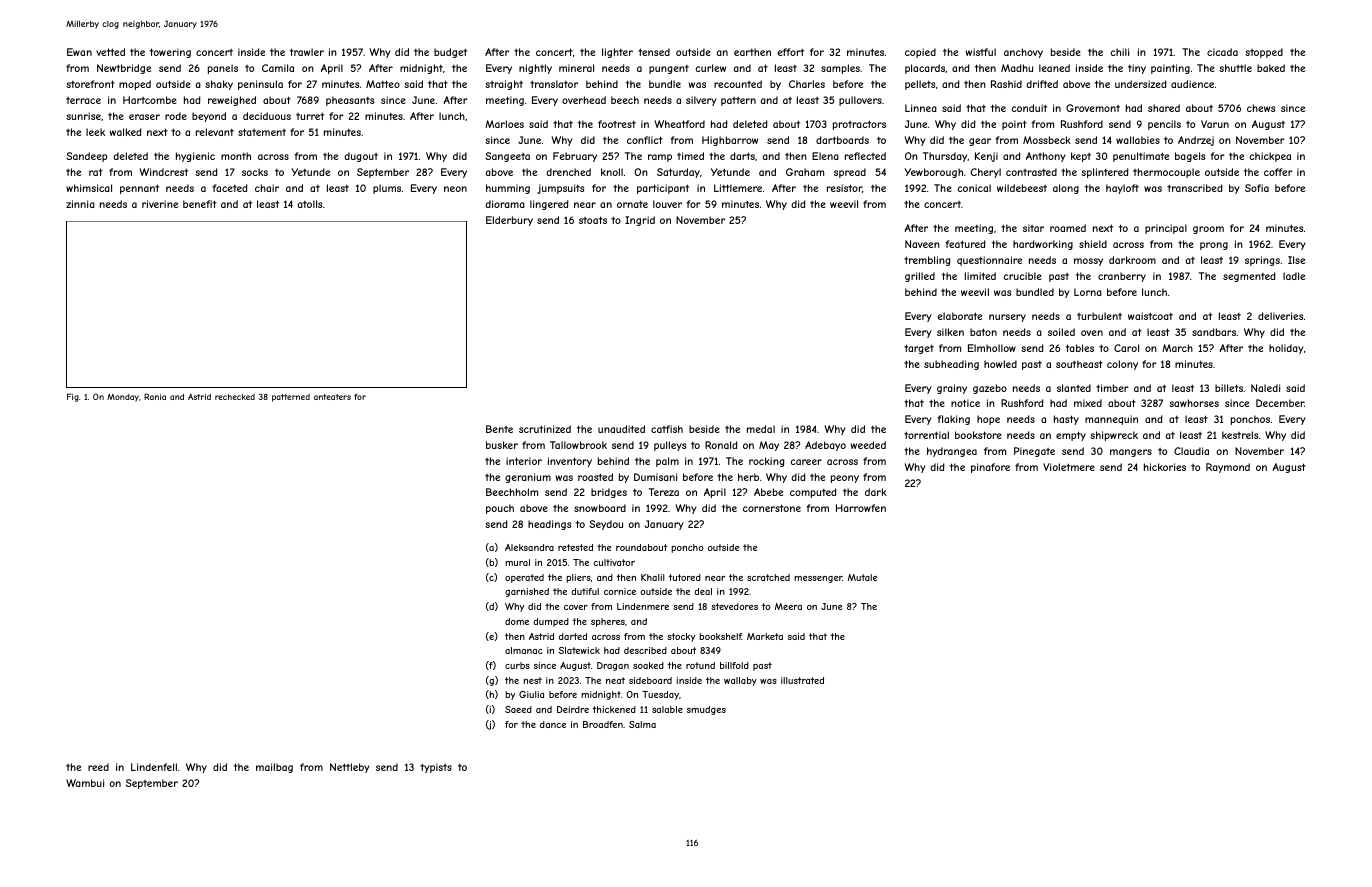 This screenshot has width=1372, height=887. Describe the element at coordinates (79, 52) in the screenshot. I see `Ewan` at that location.
